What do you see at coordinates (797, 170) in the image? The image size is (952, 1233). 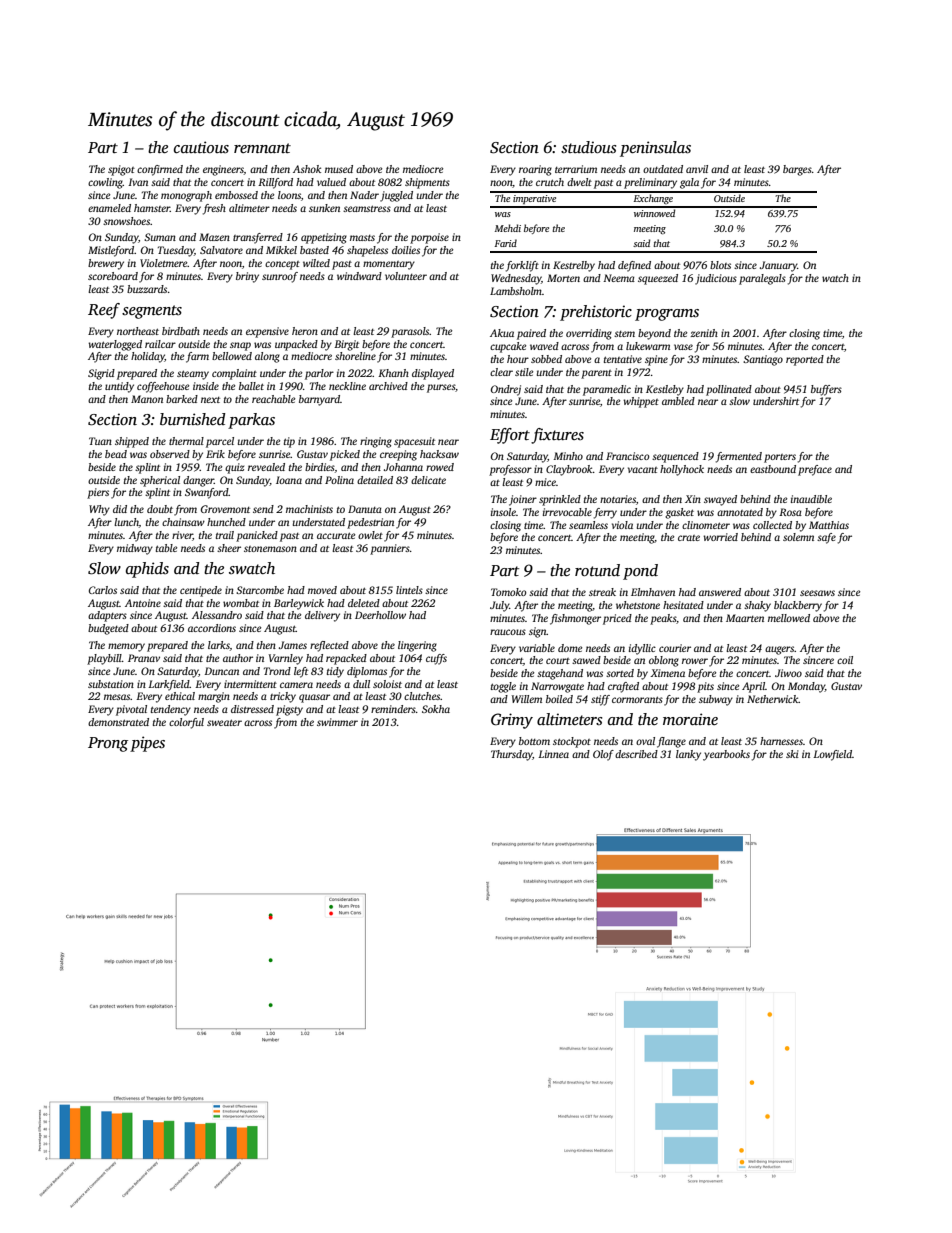 I see `barges` at bounding box center [797, 170].
